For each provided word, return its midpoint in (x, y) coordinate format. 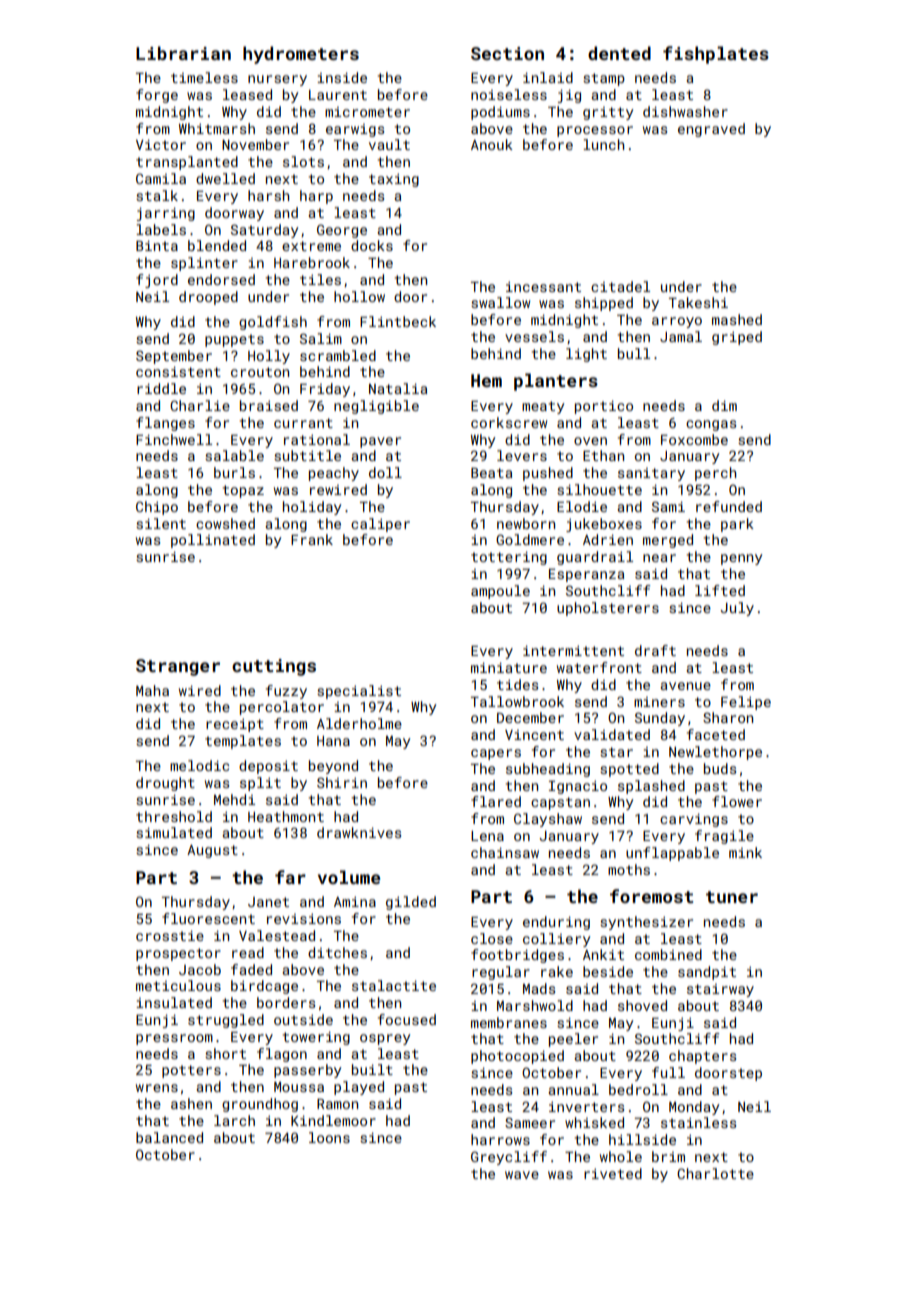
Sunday (660, 719)
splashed (651, 787)
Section (507, 53)
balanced (169, 1137)
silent (161, 523)
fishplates (716, 55)
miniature (509, 667)
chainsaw (505, 852)
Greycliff (509, 1158)
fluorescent (208, 918)
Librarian (183, 53)
